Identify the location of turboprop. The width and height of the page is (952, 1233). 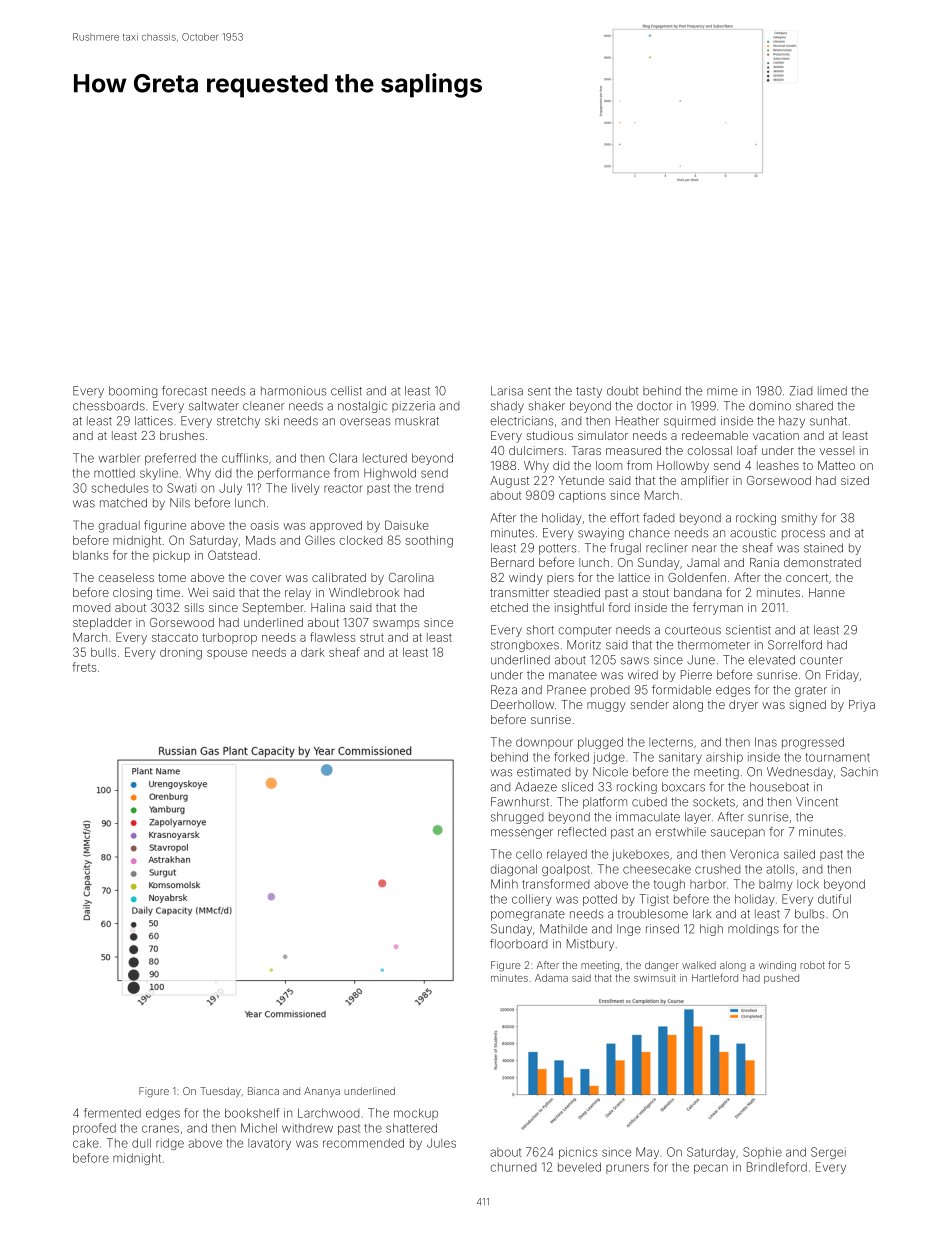
(229, 638).
